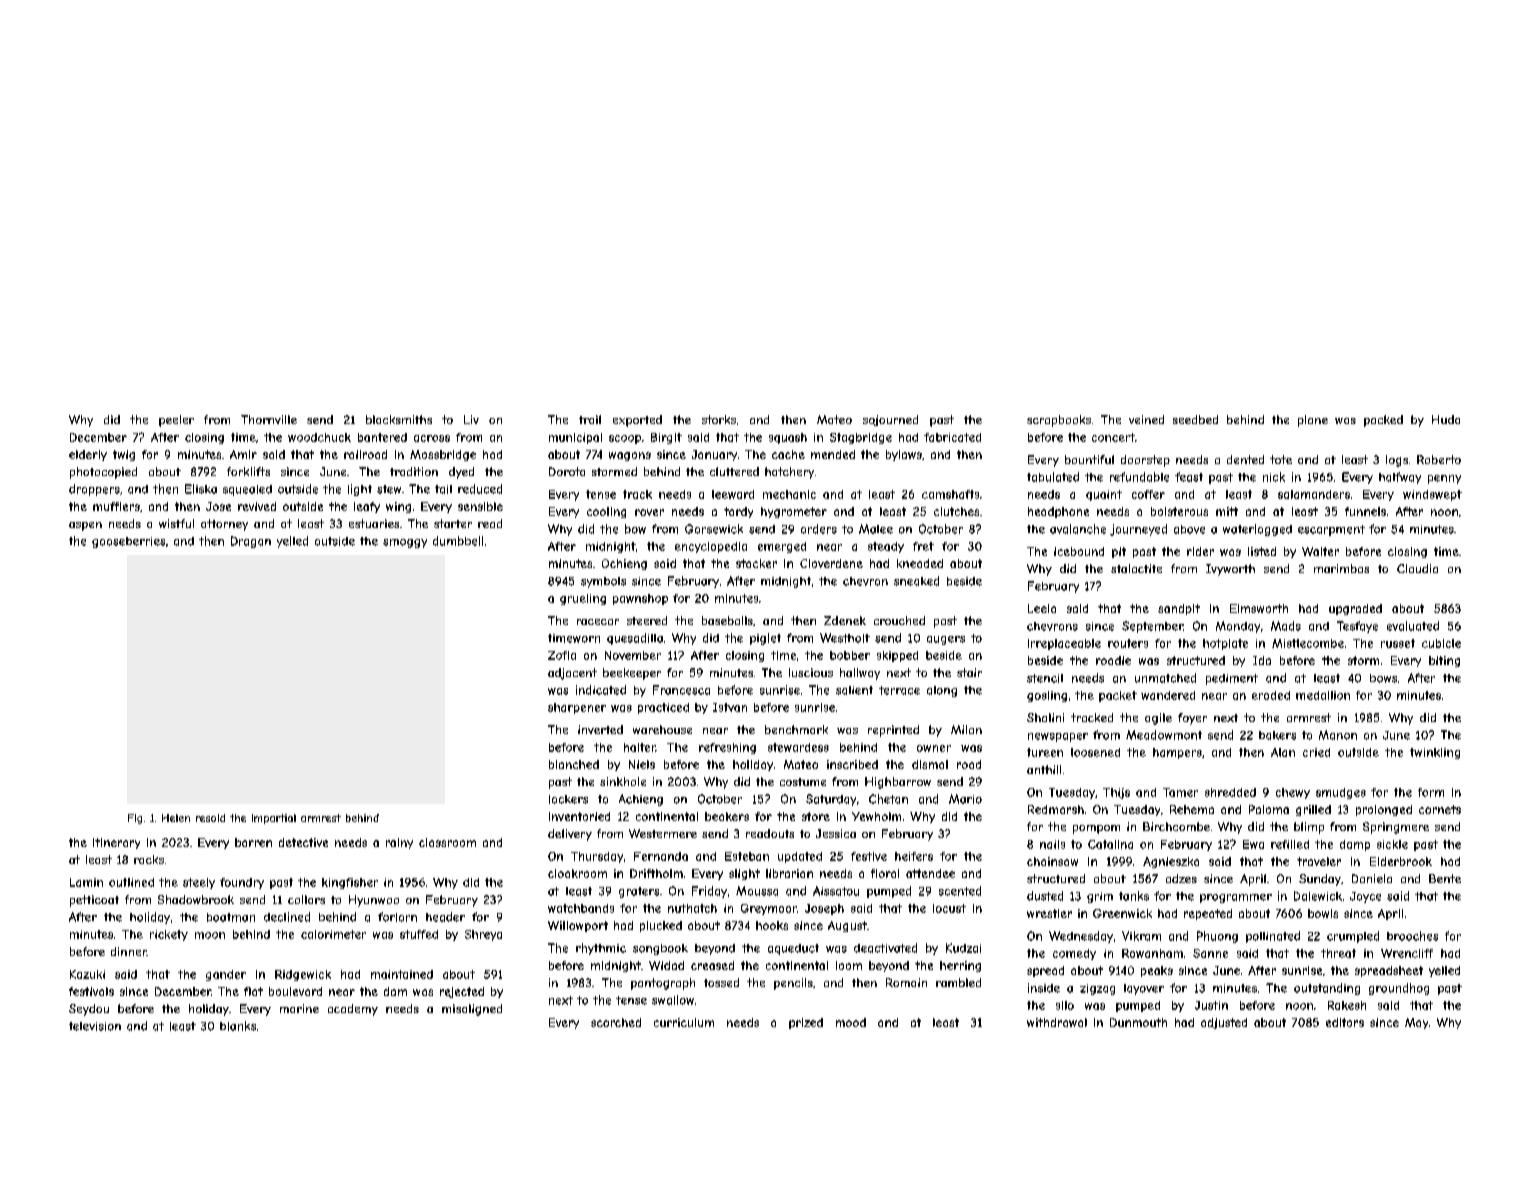 The width and height of the screenshot is (1530, 1183). Describe the element at coordinates (116, 843) in the screenshot. I see `itinerary` at that location.
